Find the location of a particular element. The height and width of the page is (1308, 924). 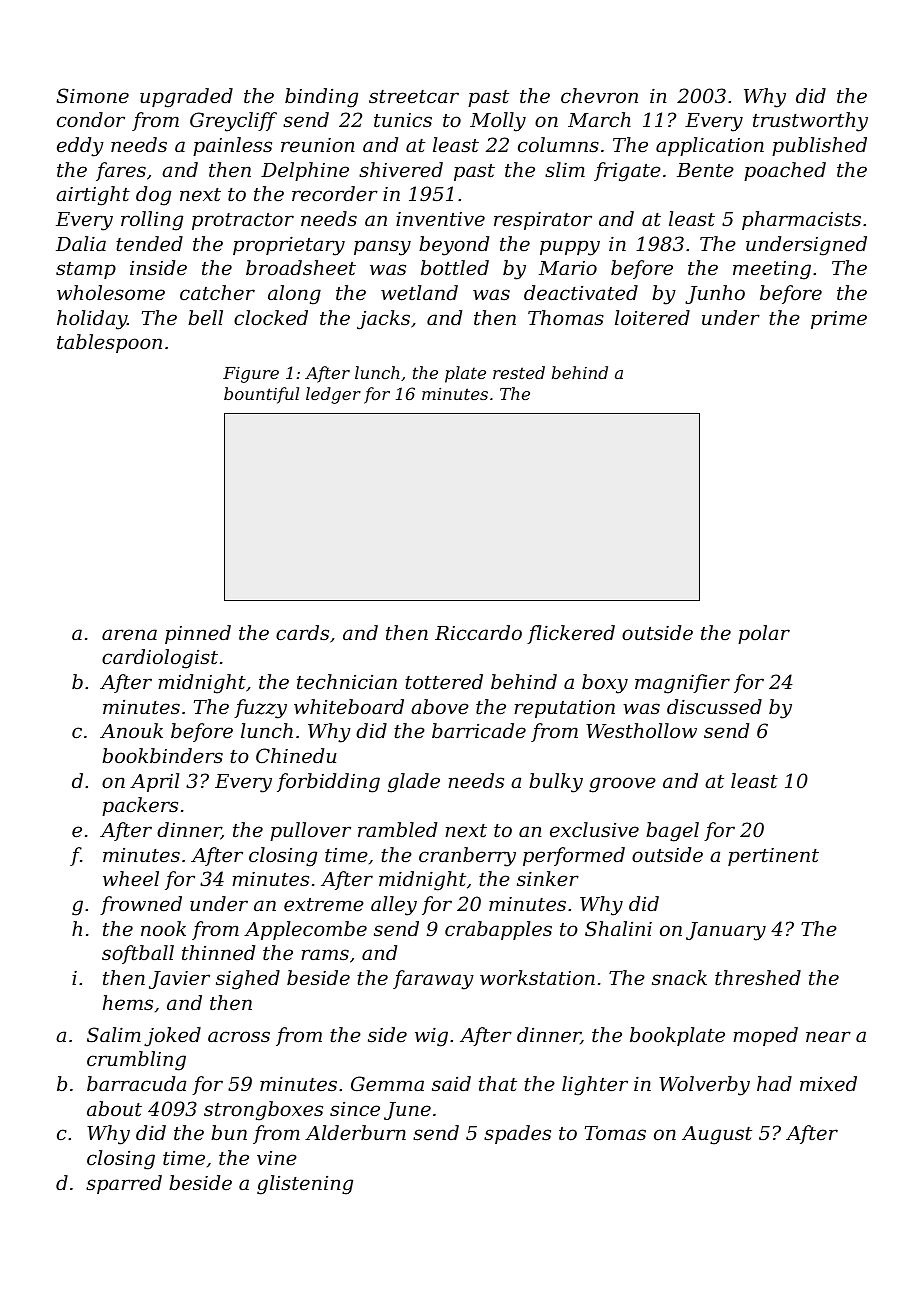

sparred is located at coordinates (124, 1184).
